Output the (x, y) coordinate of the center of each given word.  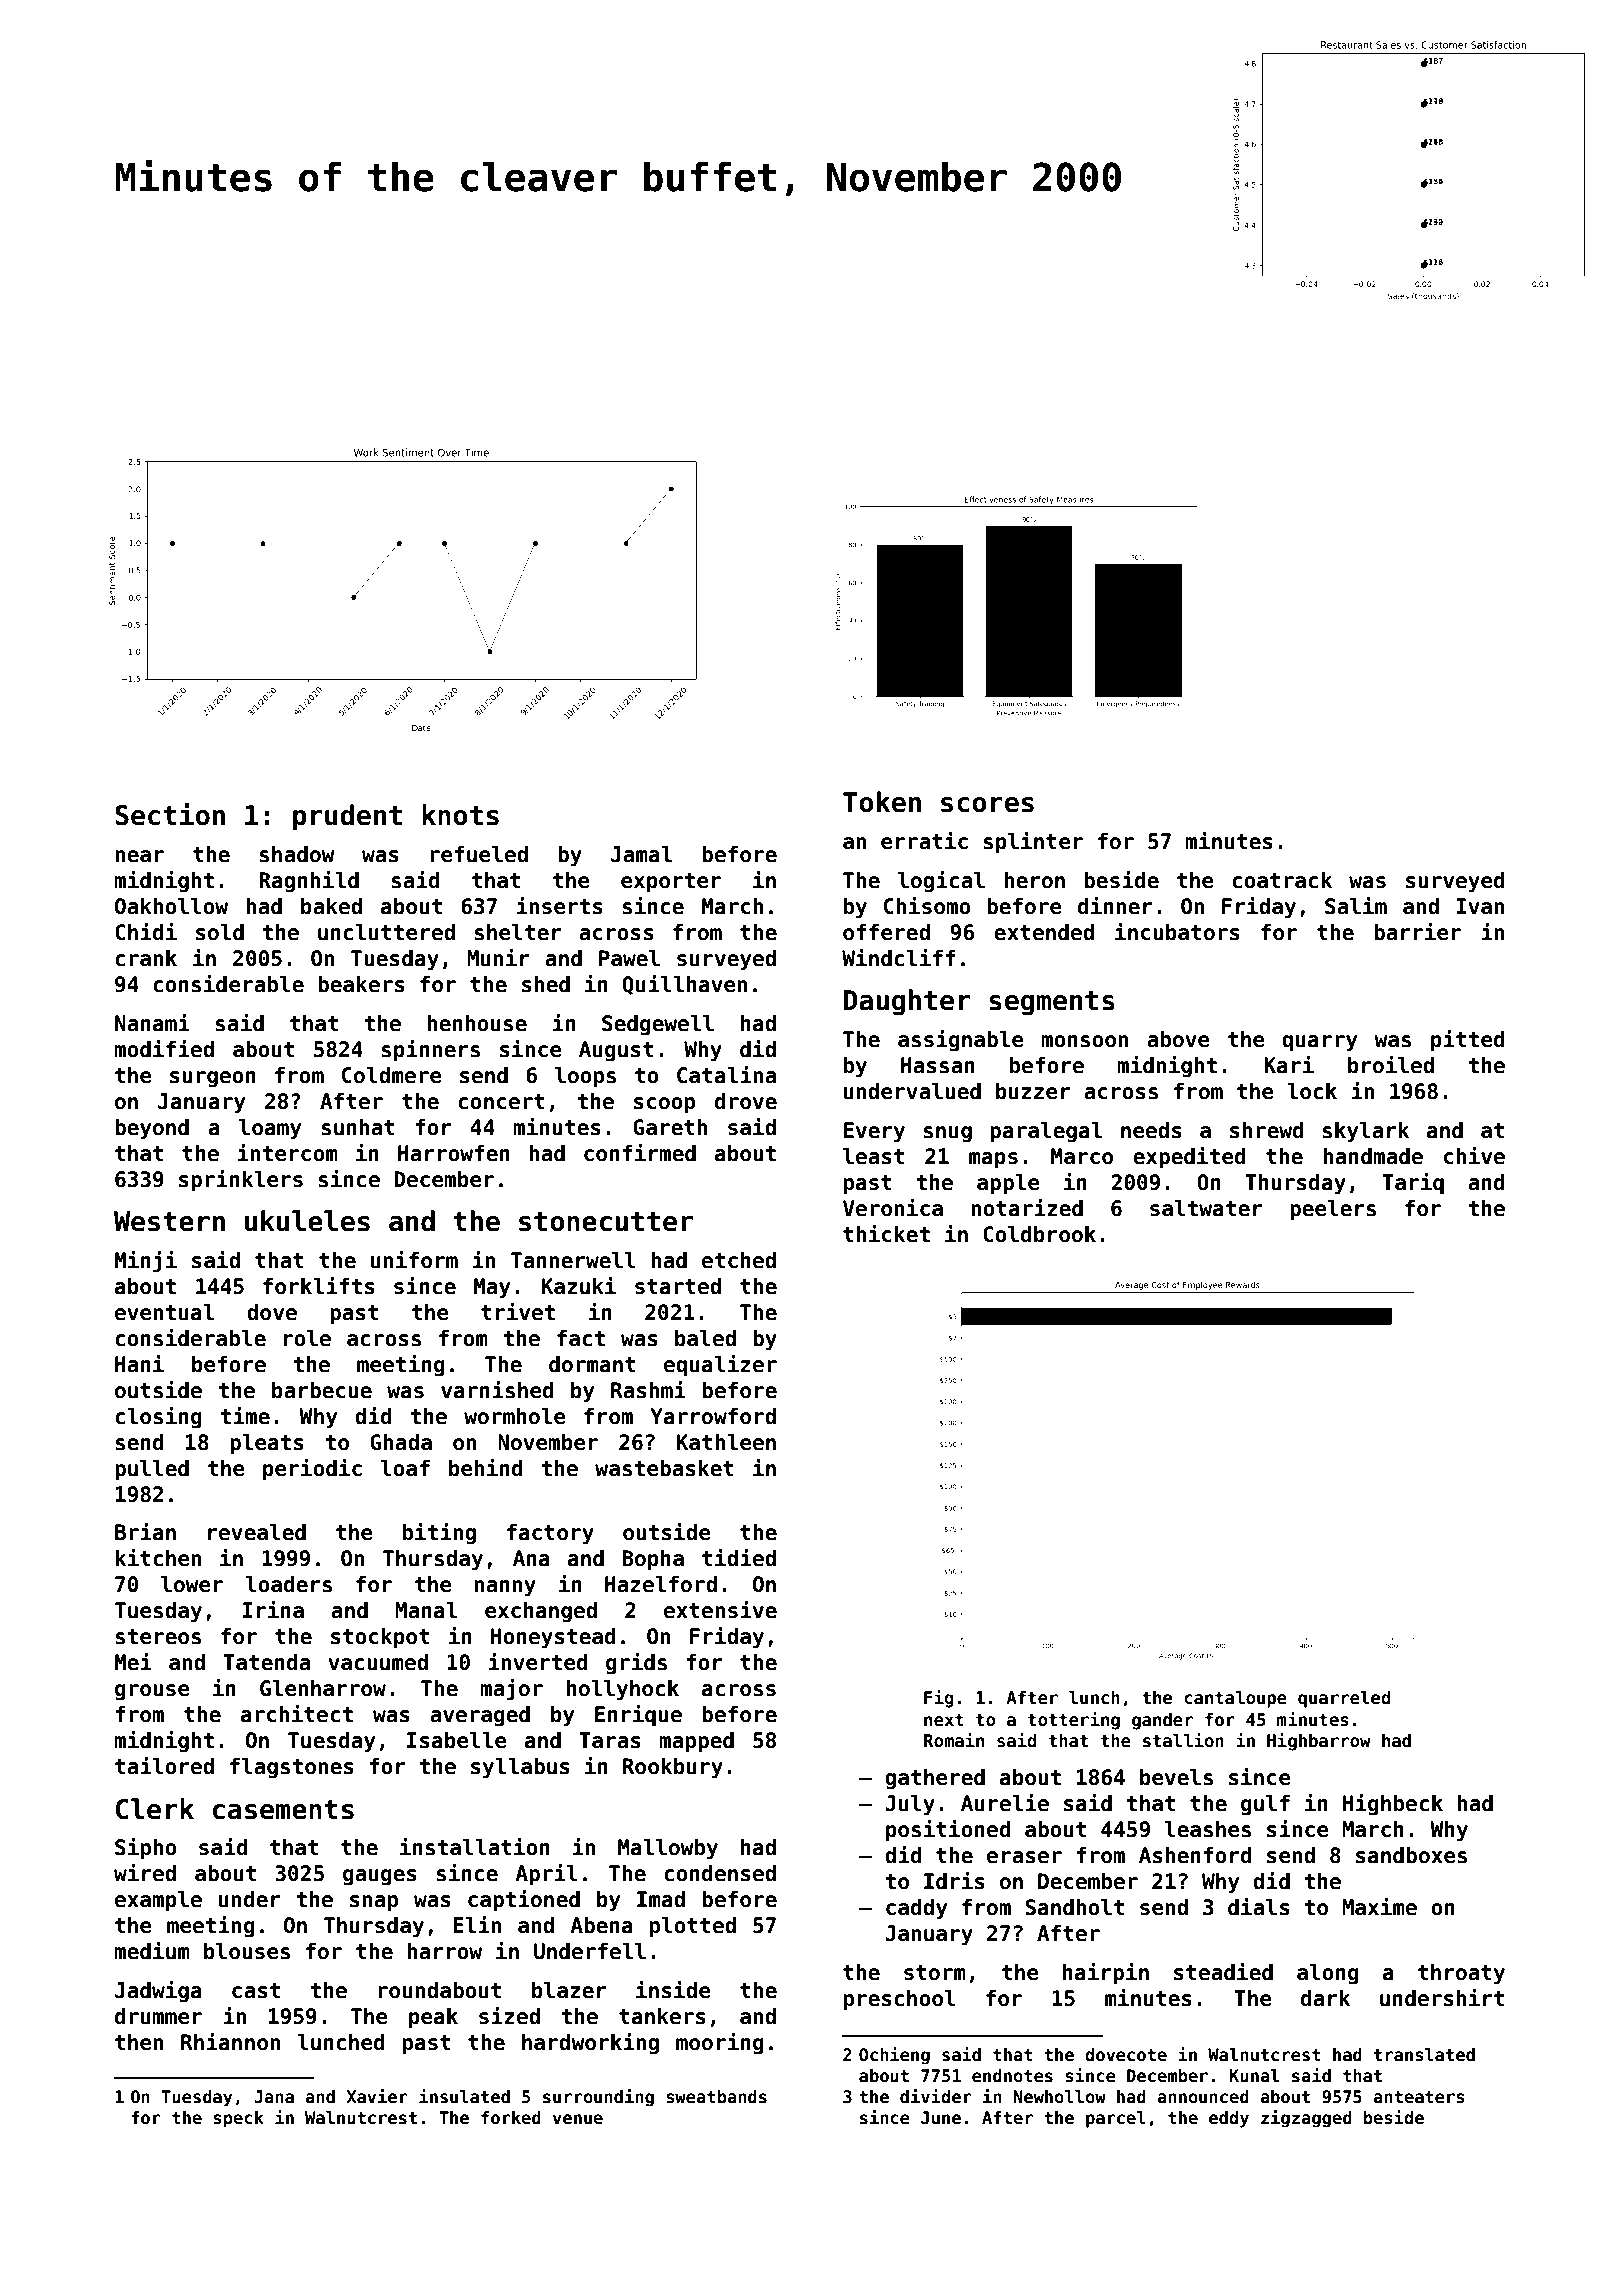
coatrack (1282, 880)
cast (256, 1991)
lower (192, 1584)
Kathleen (726, 1442)
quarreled (1344, 1699)
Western (169, 1221)
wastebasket (664, 1468)
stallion (1183, 1740)
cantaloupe (1235, 1699)
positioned (948, 1831)
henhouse (477, 1023)
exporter (671, 883)
